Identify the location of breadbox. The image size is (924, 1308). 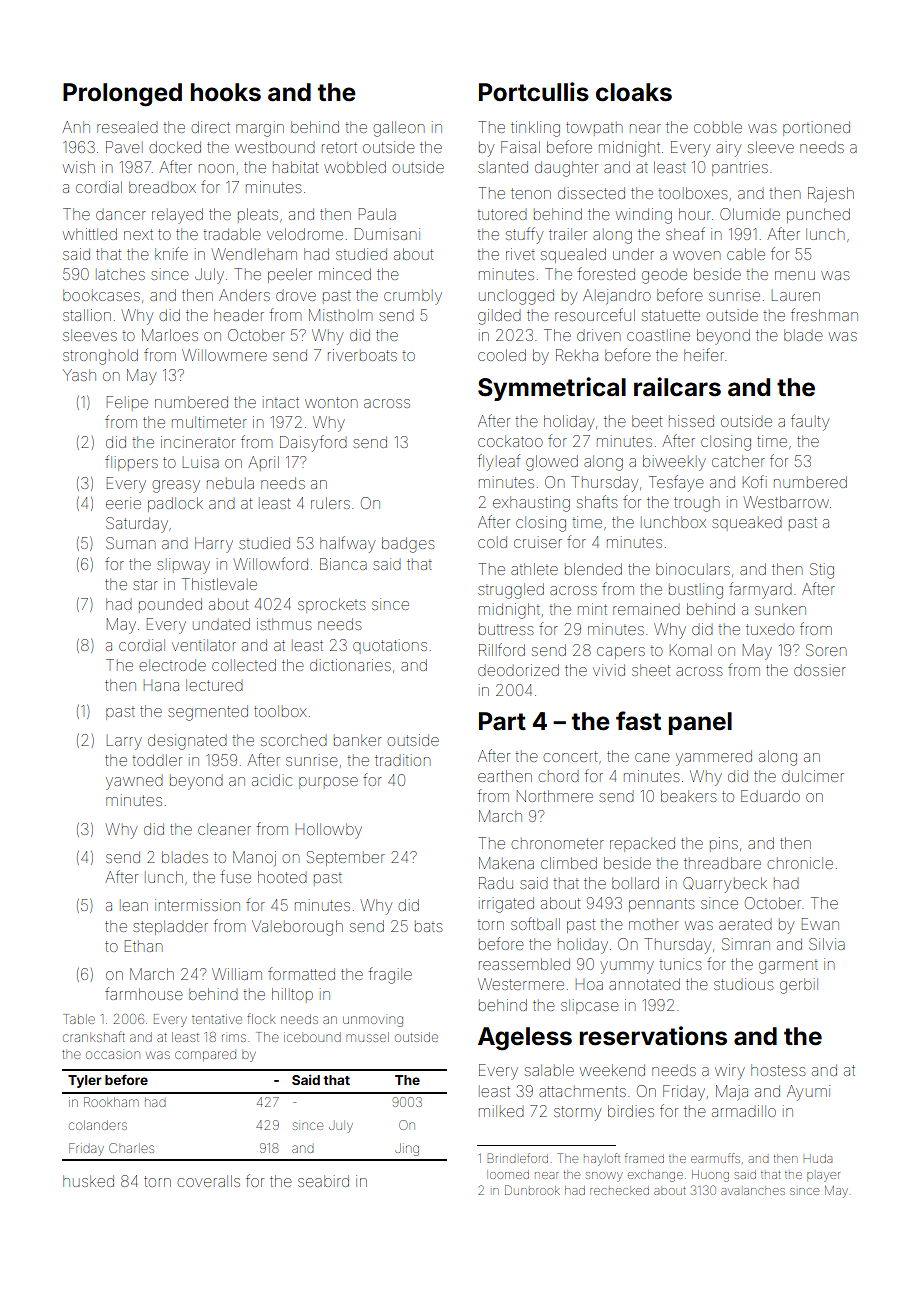
(162, 187).
